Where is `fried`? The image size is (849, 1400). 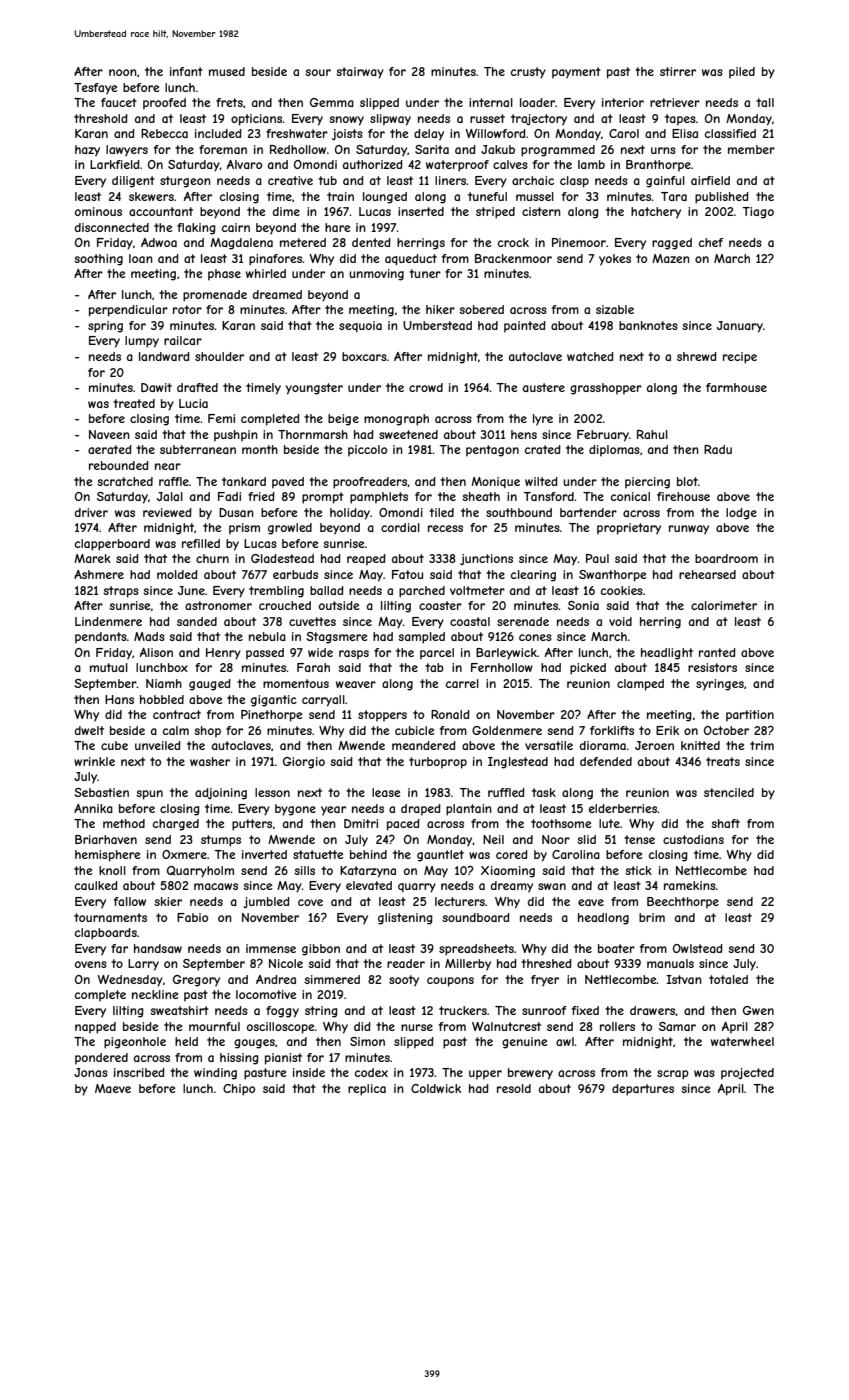 fried is located at coordinates (261, 496).
